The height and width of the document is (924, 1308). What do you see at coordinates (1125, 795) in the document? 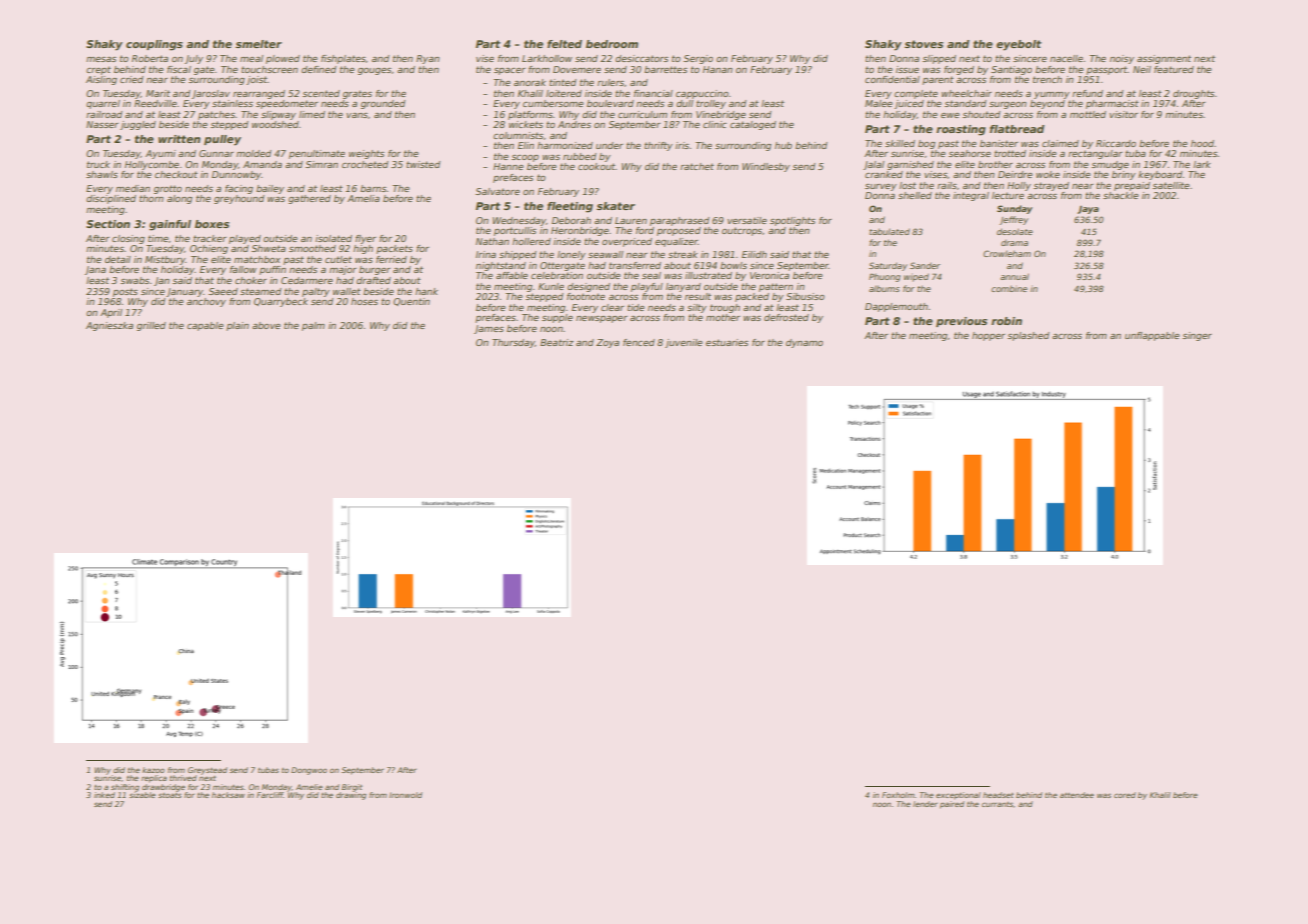
I see `cored` at bounding box center [1125, 795].
